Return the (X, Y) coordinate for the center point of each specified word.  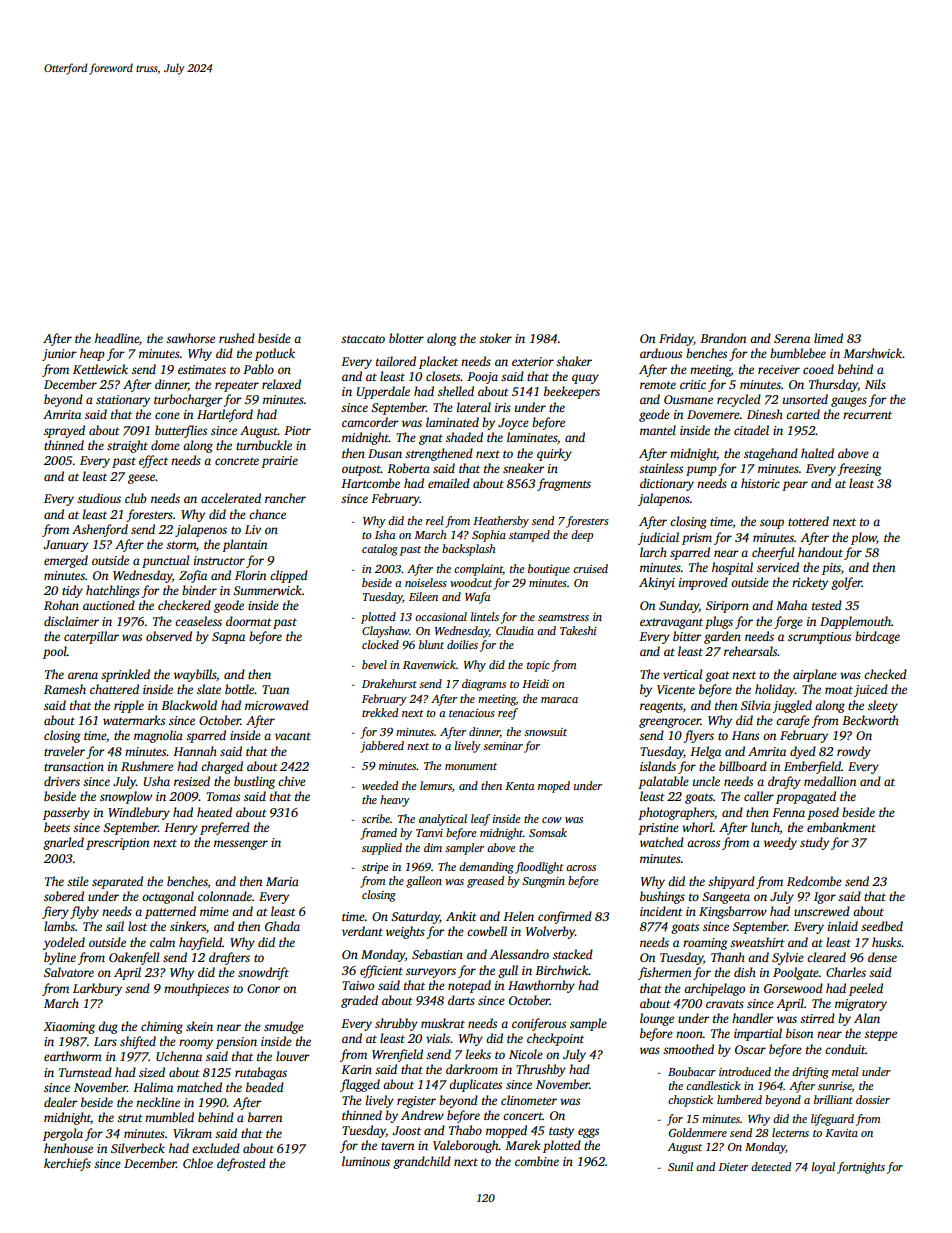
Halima (153, 1087)
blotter (406, 338)
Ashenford (100, 530)
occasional (441, 616)
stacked (573, 954)
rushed (237, 338)
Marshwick (872, 353)
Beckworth (870, 720)
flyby (84, 912)
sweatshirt (757, 942)
